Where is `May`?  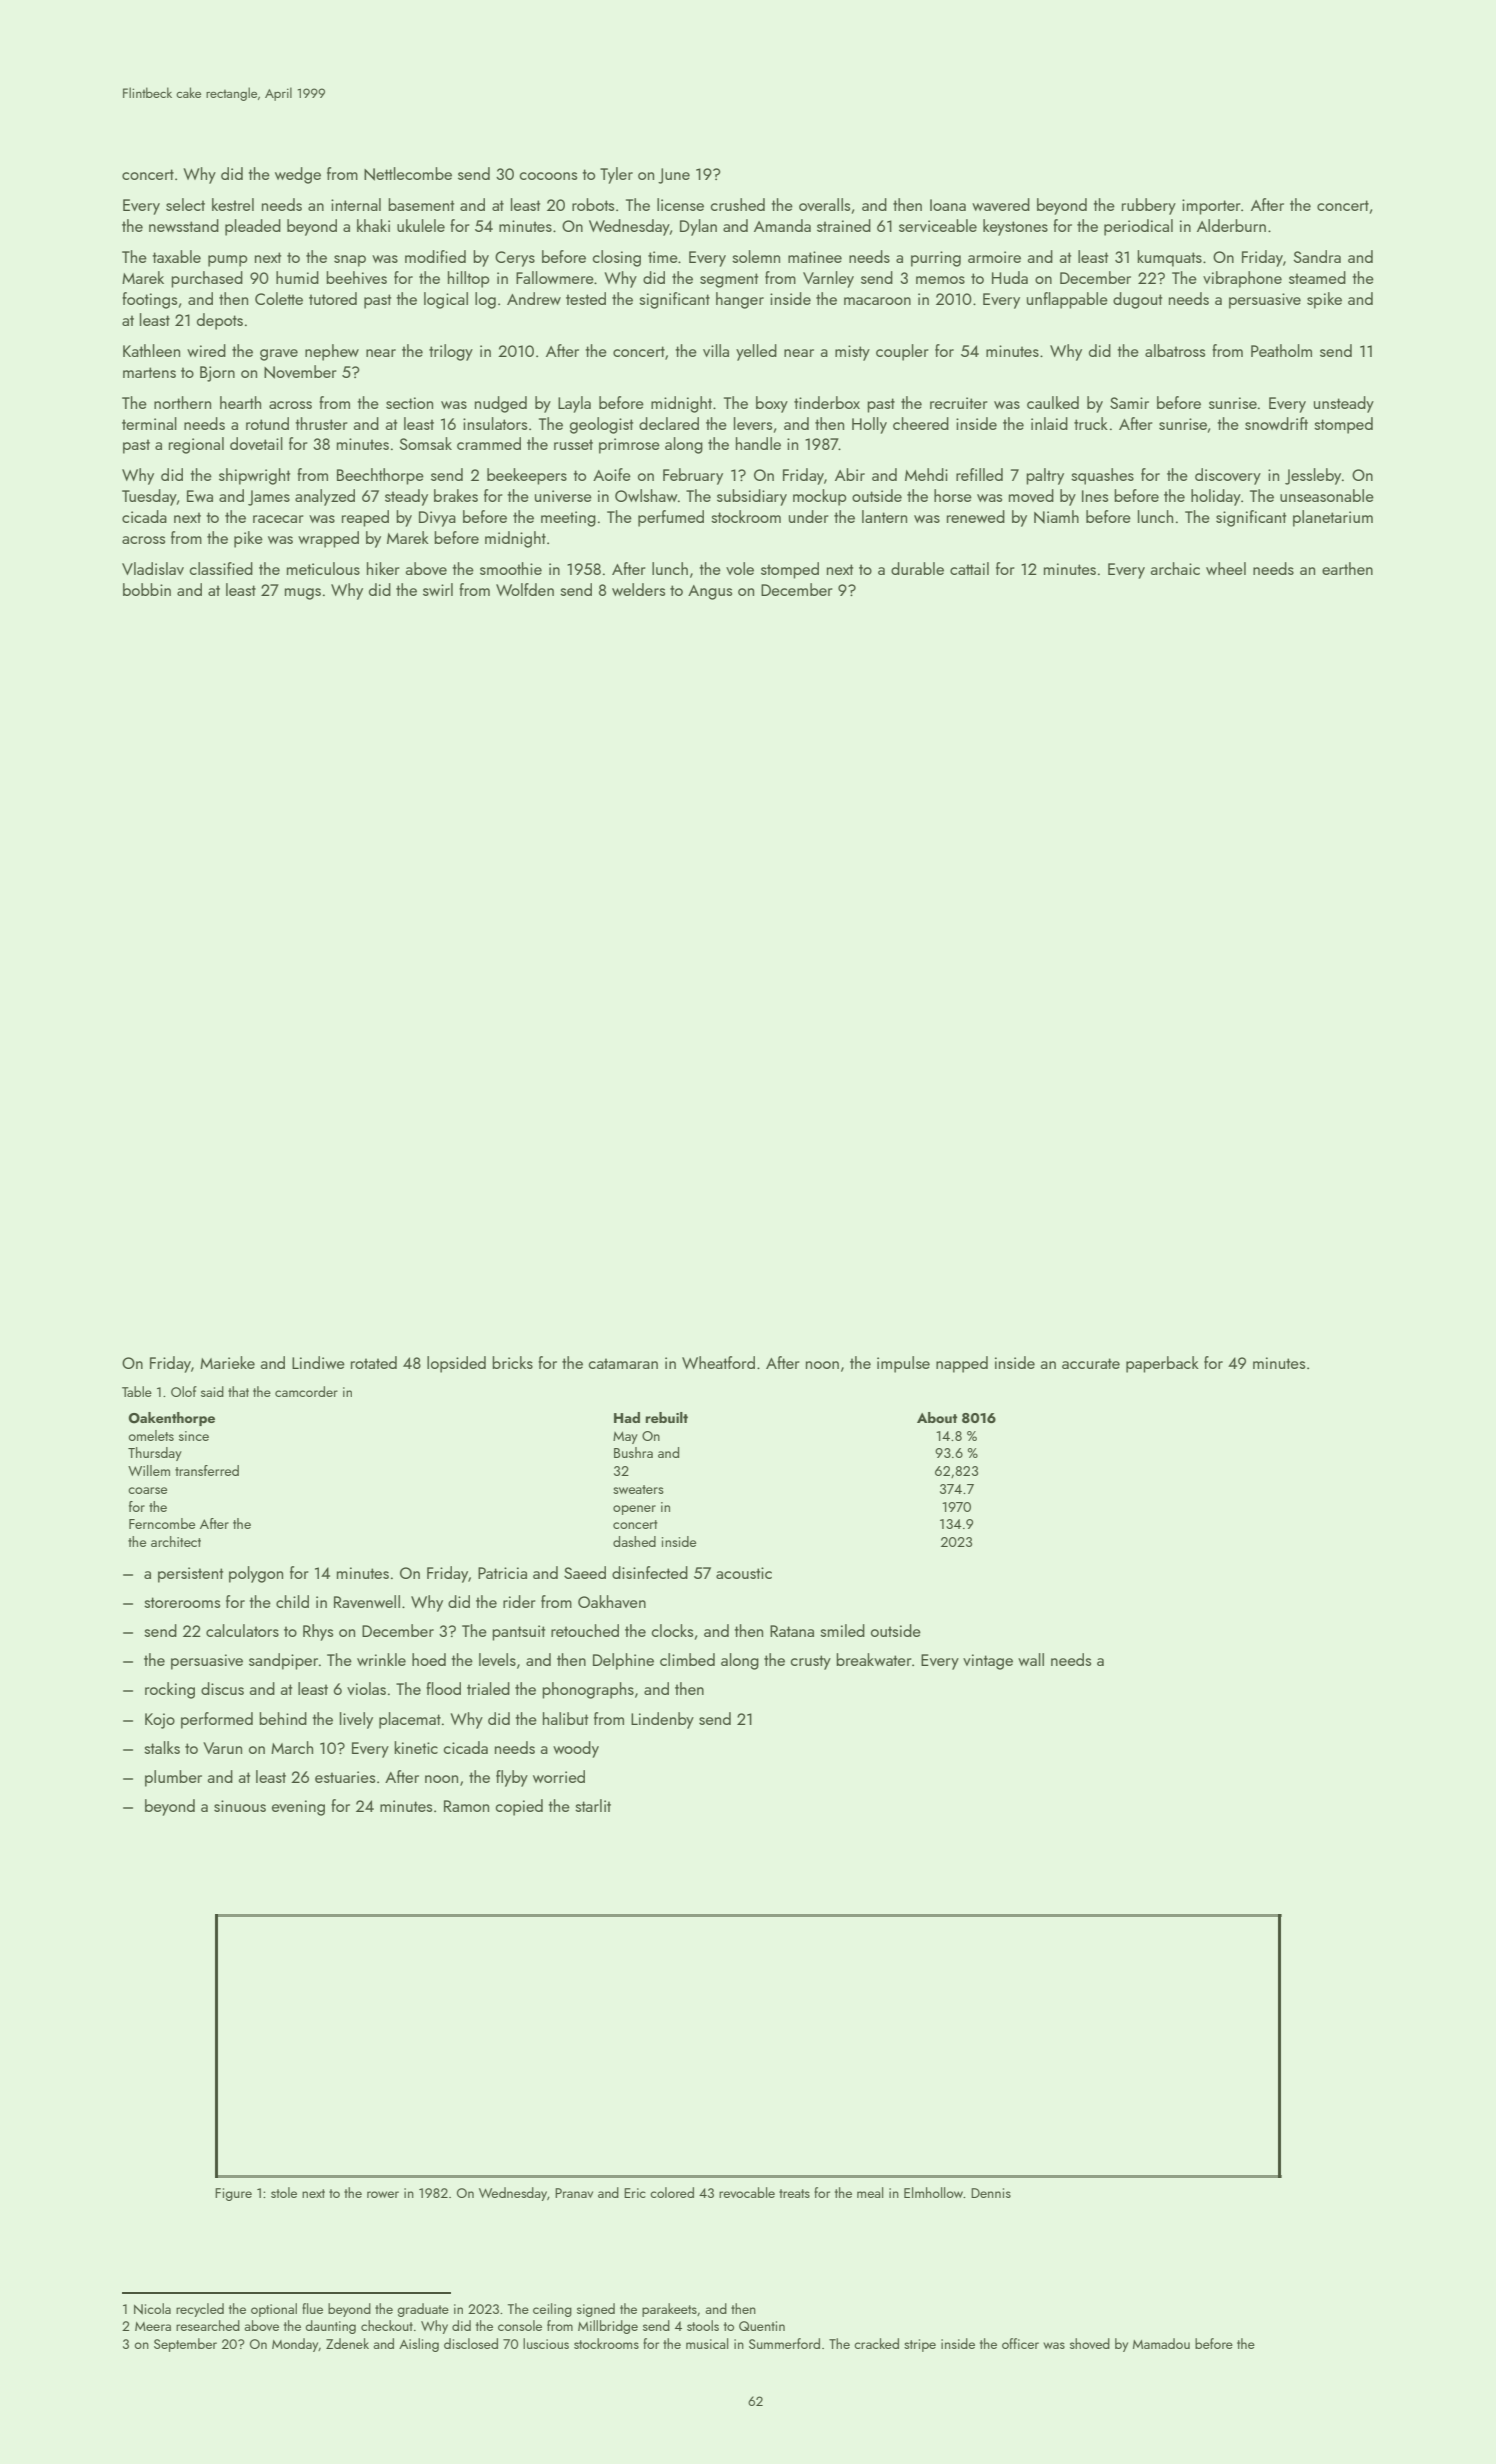
May is located at coordinates (625, 1437).
